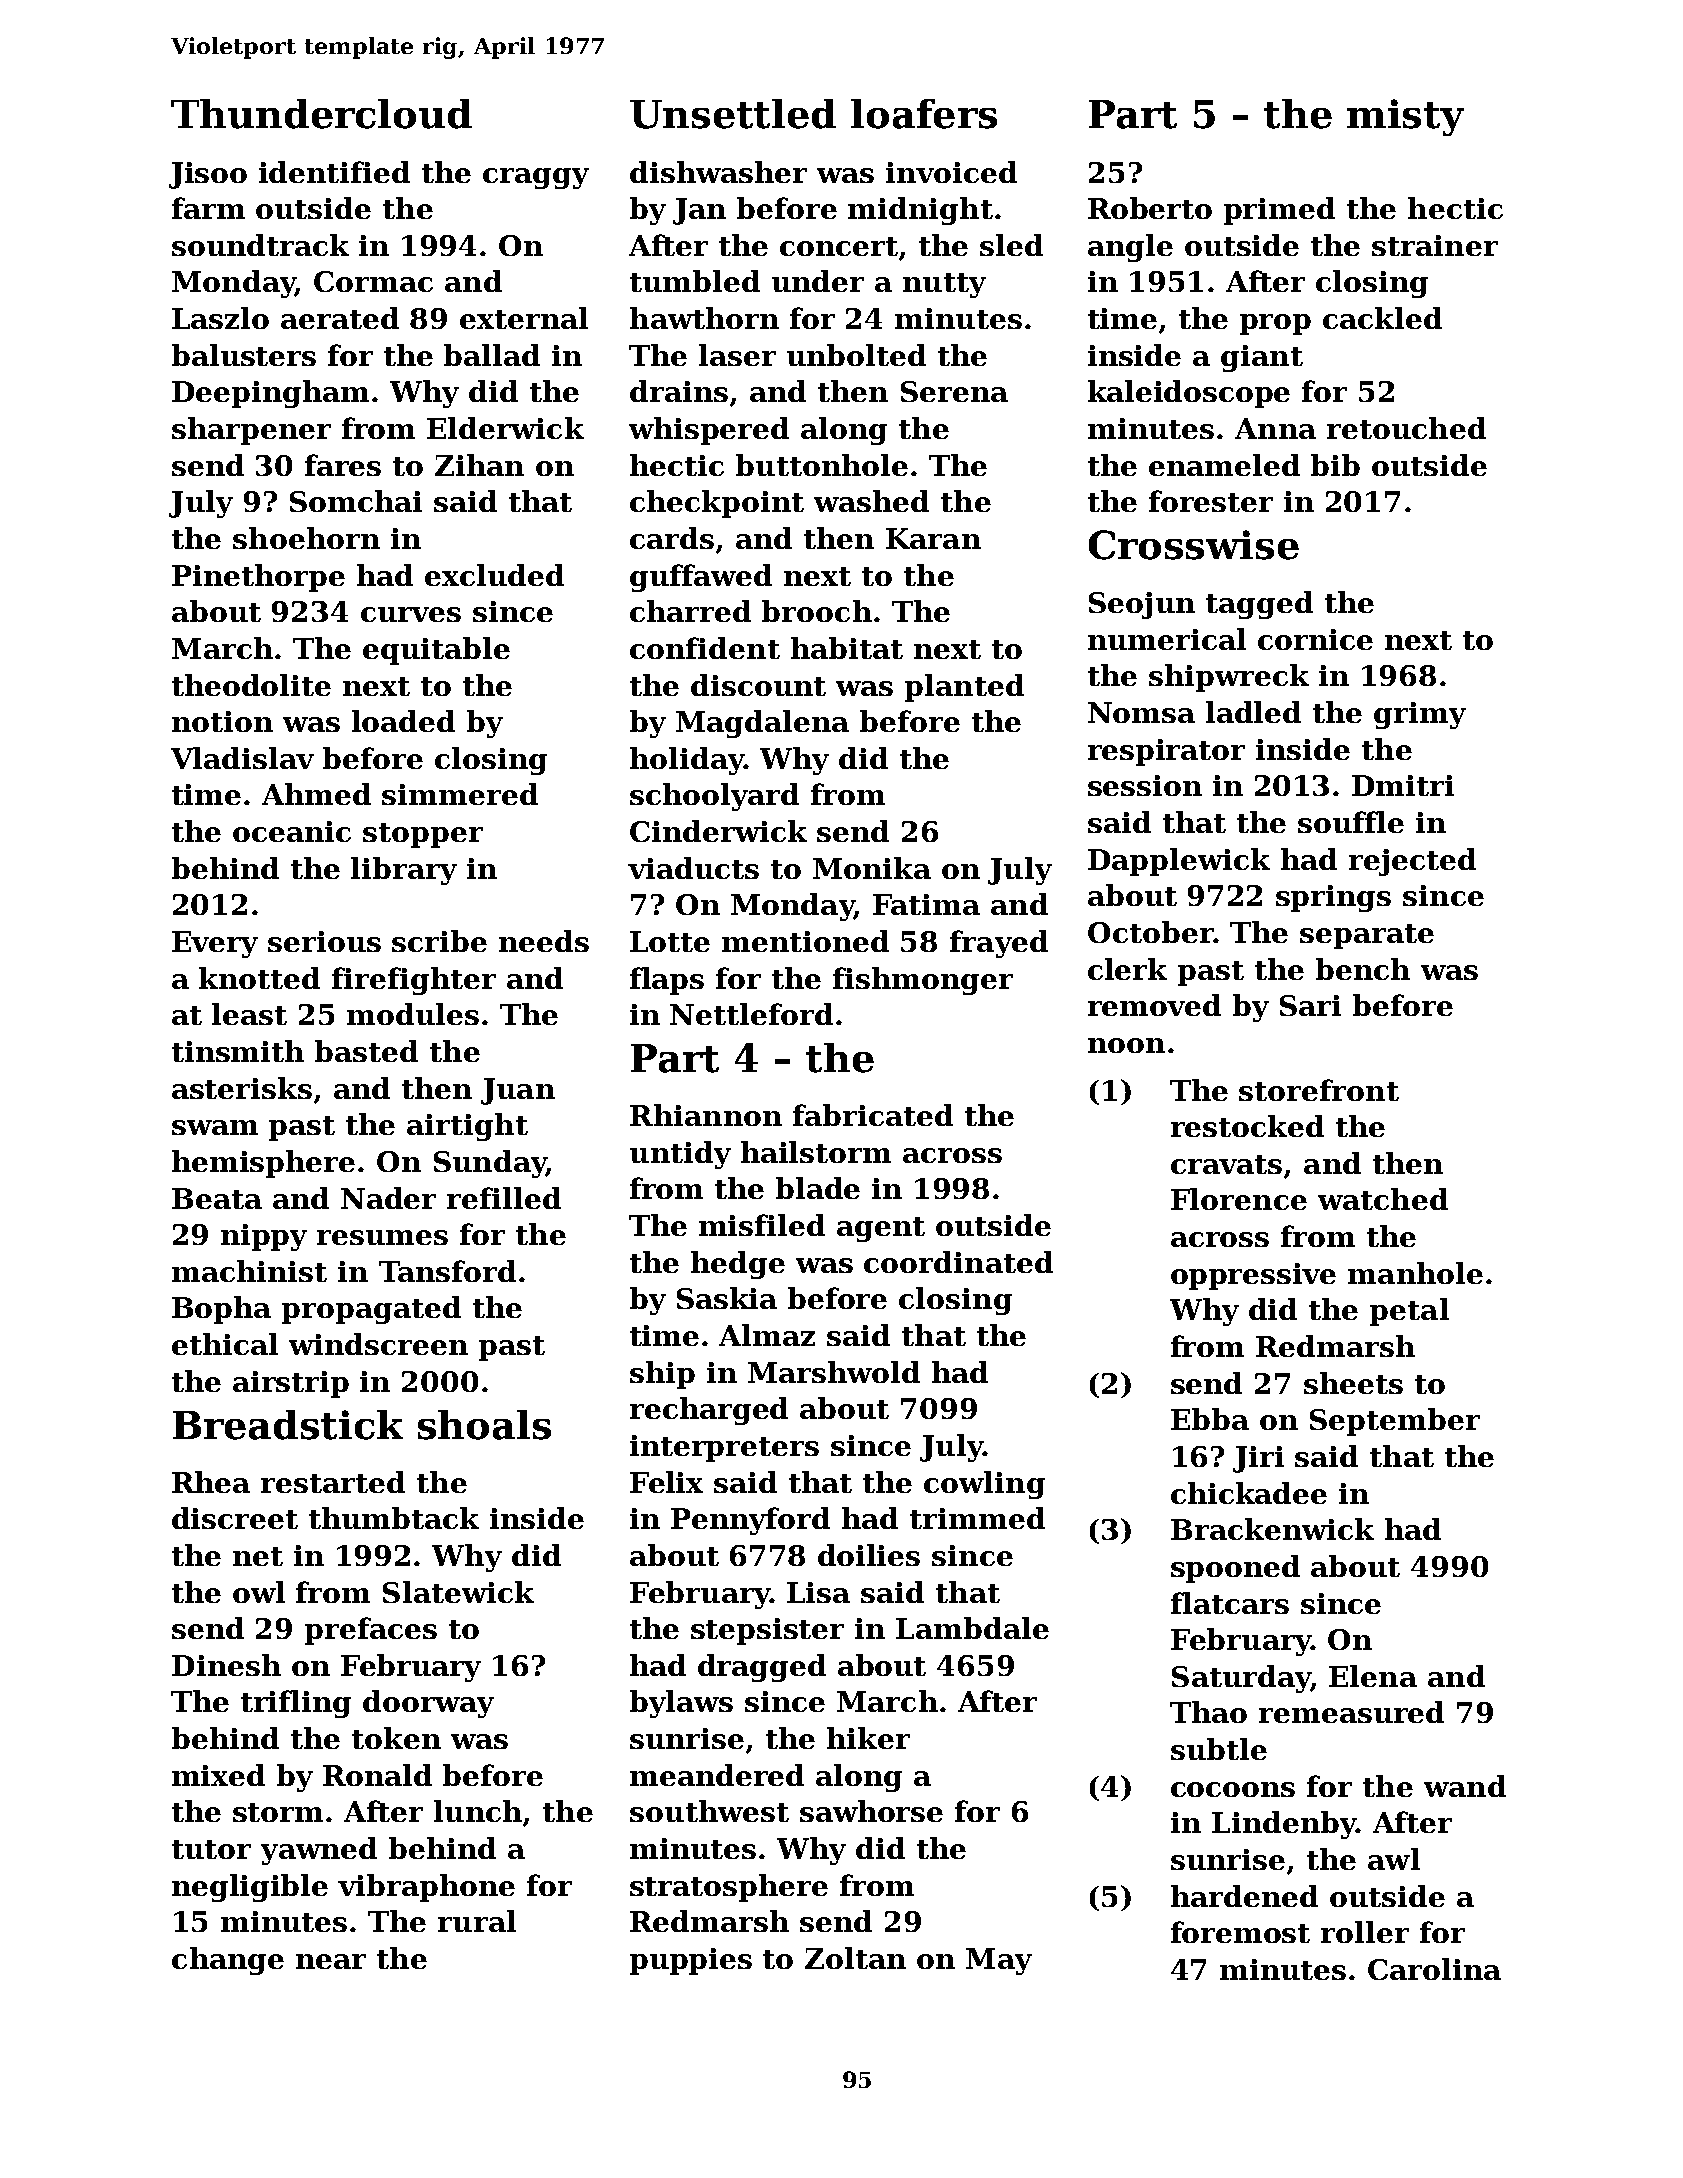 This screenshot has width=1683, height=2178. Describe the element at coordinates (235, 1518) in the screenshot. I see `discreet` at that location.
